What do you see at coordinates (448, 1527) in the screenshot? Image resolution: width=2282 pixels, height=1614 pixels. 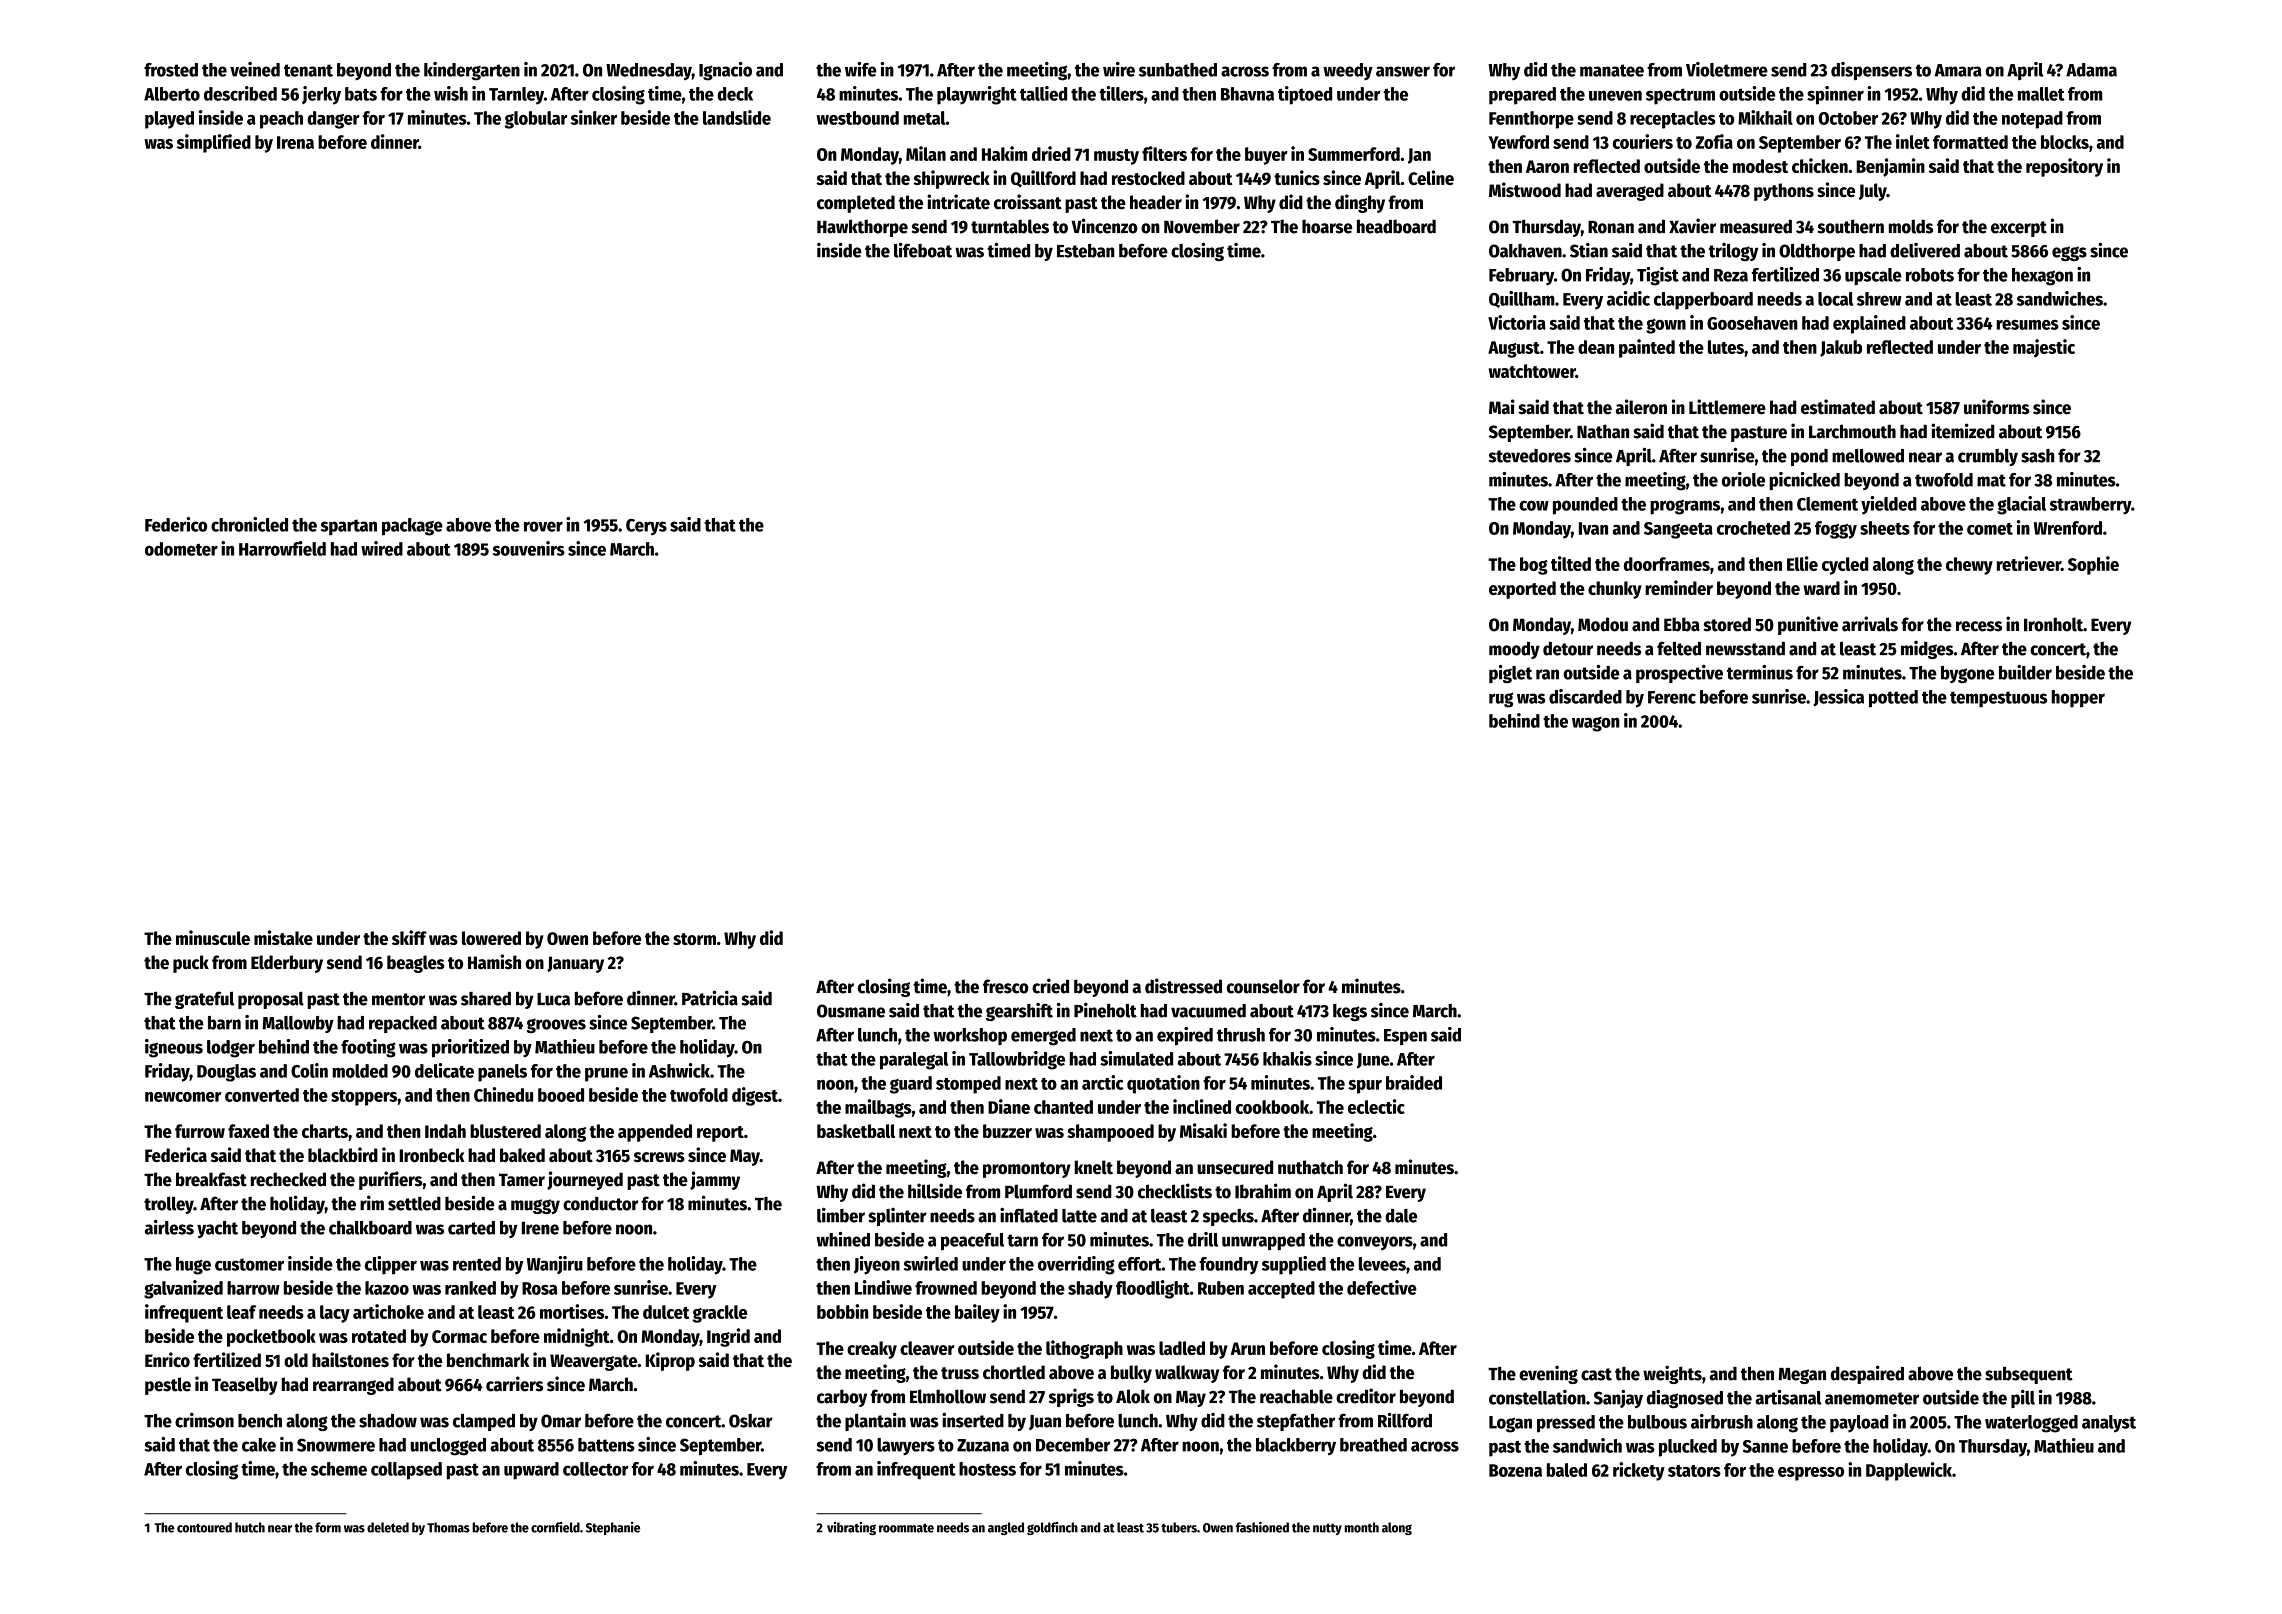 I see `Thomas` at bounding box center [448, 1527].
